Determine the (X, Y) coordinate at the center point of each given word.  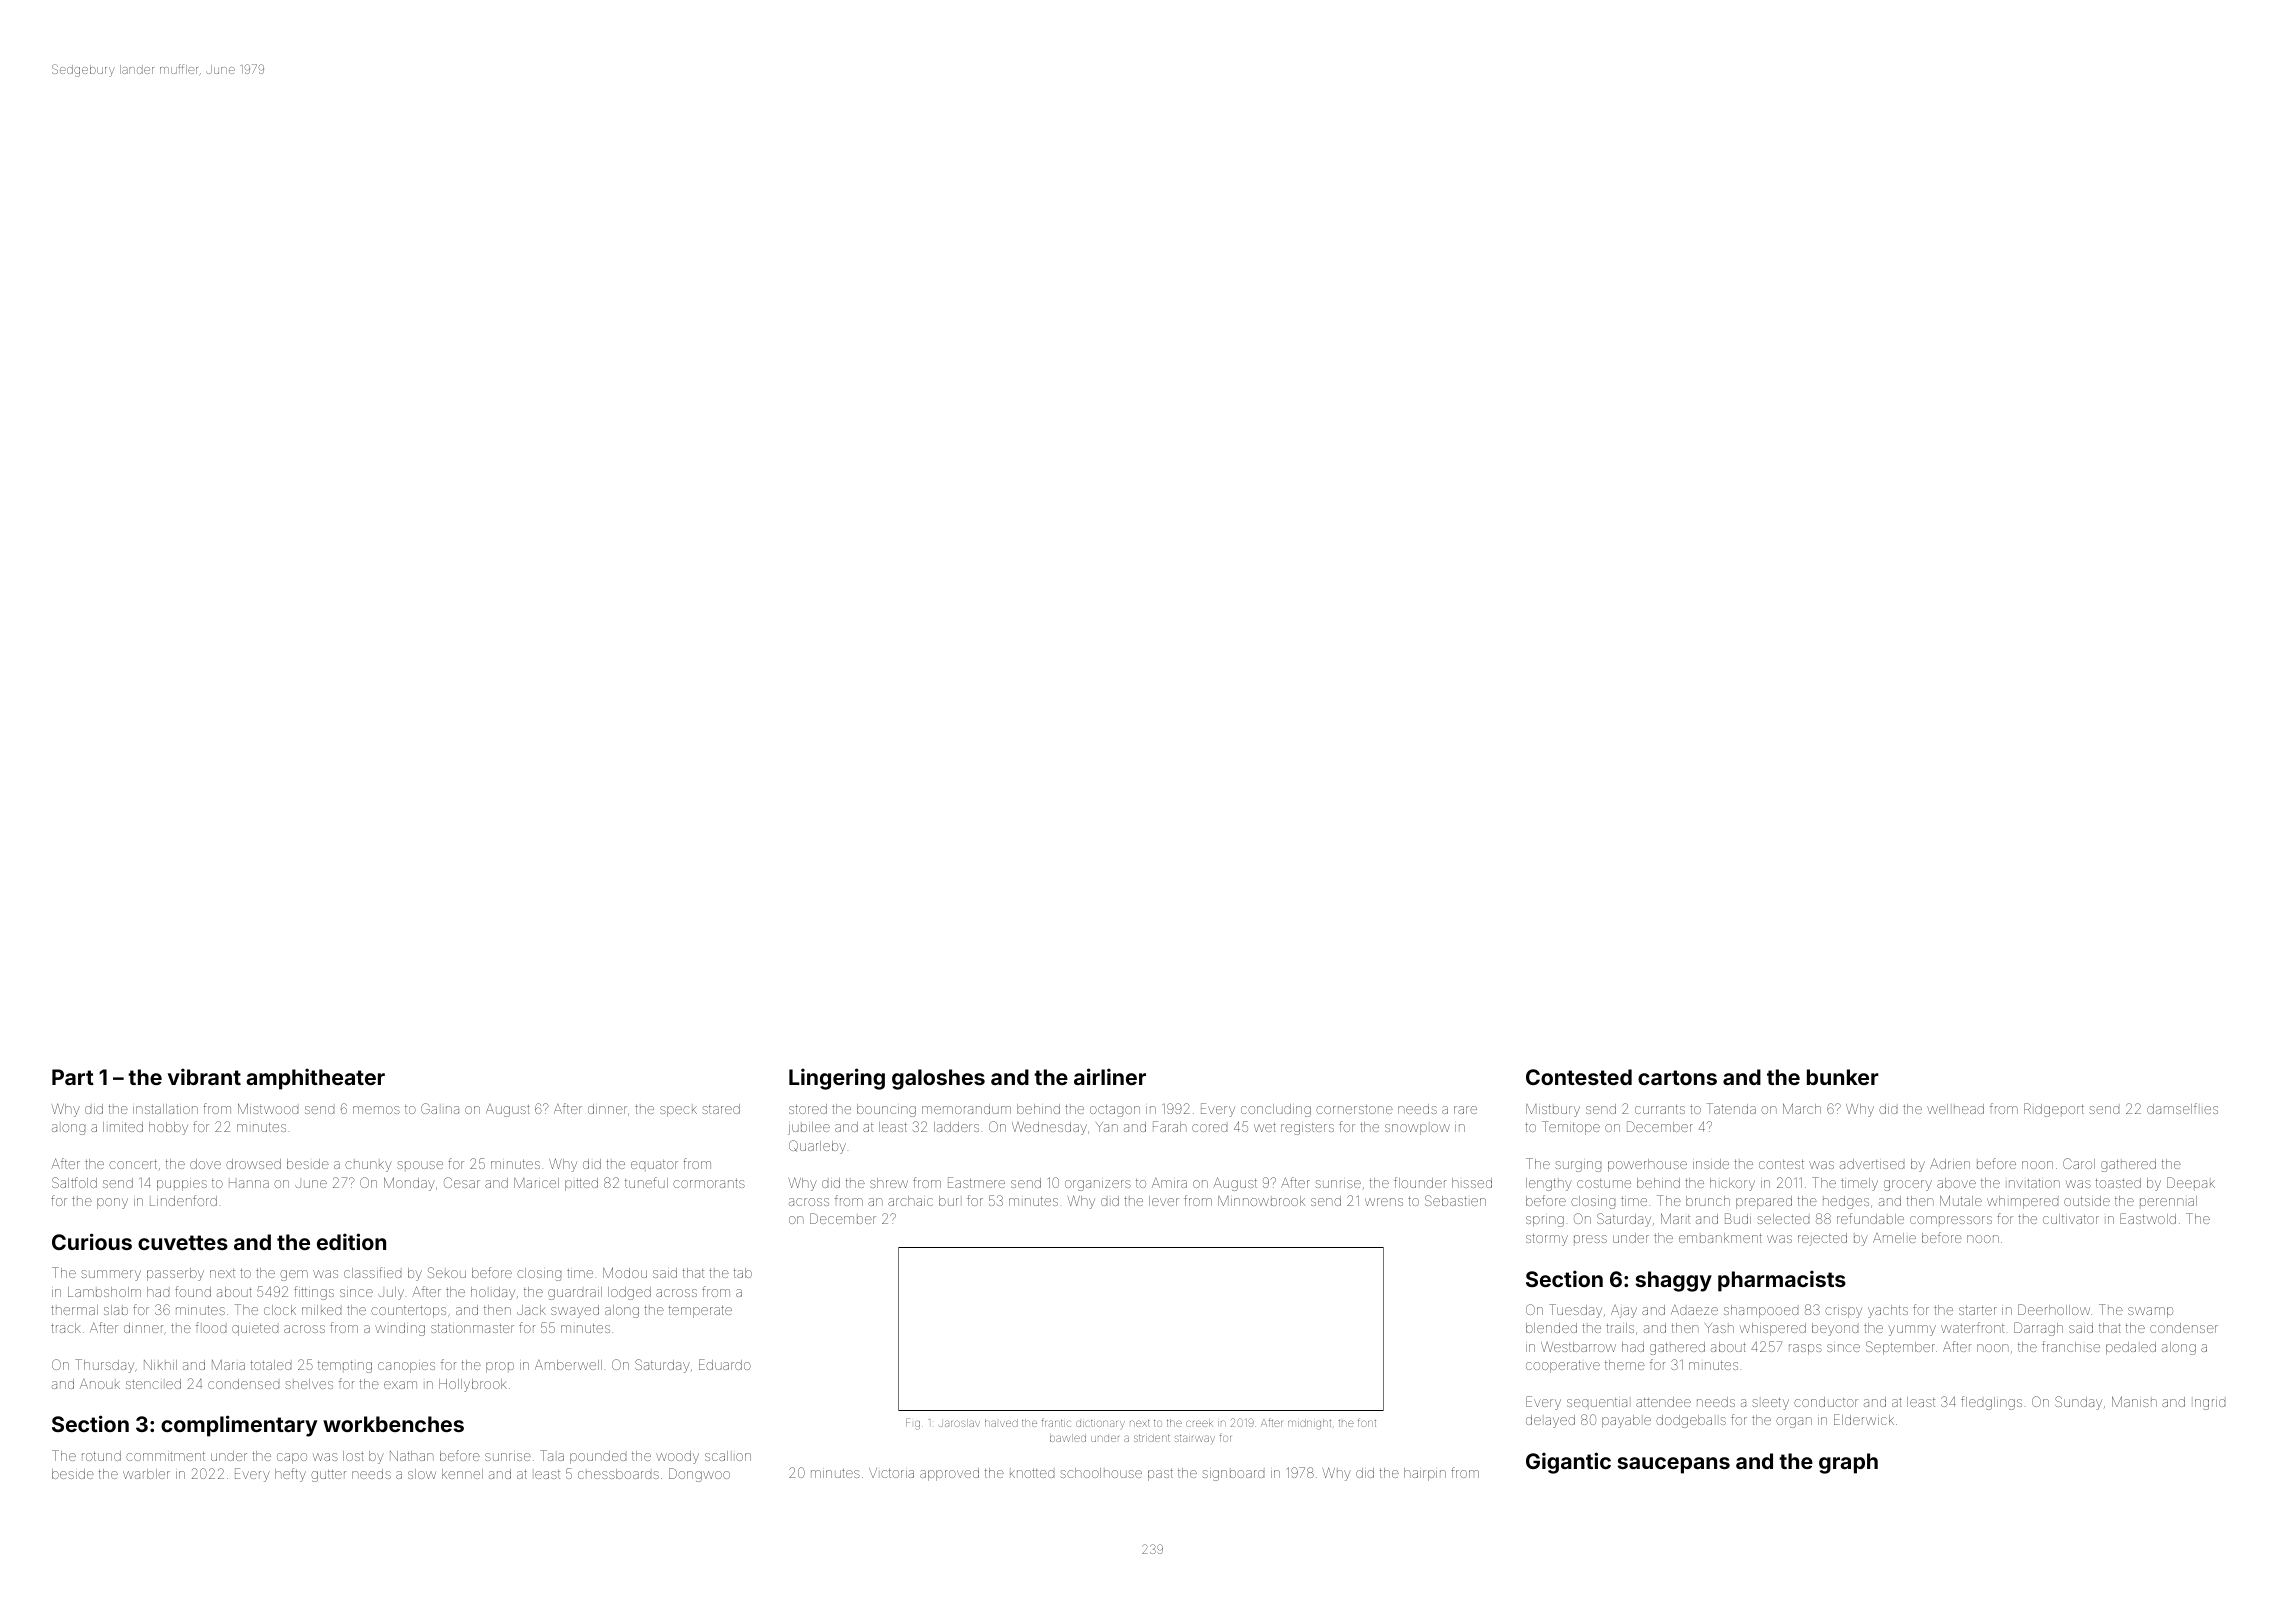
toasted (2118, 1183)
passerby (175, 1274)
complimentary (239, 1426)
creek (1199, 1423)
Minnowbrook (1261, 1201)
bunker (1843, 1077)
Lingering (837, 1079)
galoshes (938, 1079)
